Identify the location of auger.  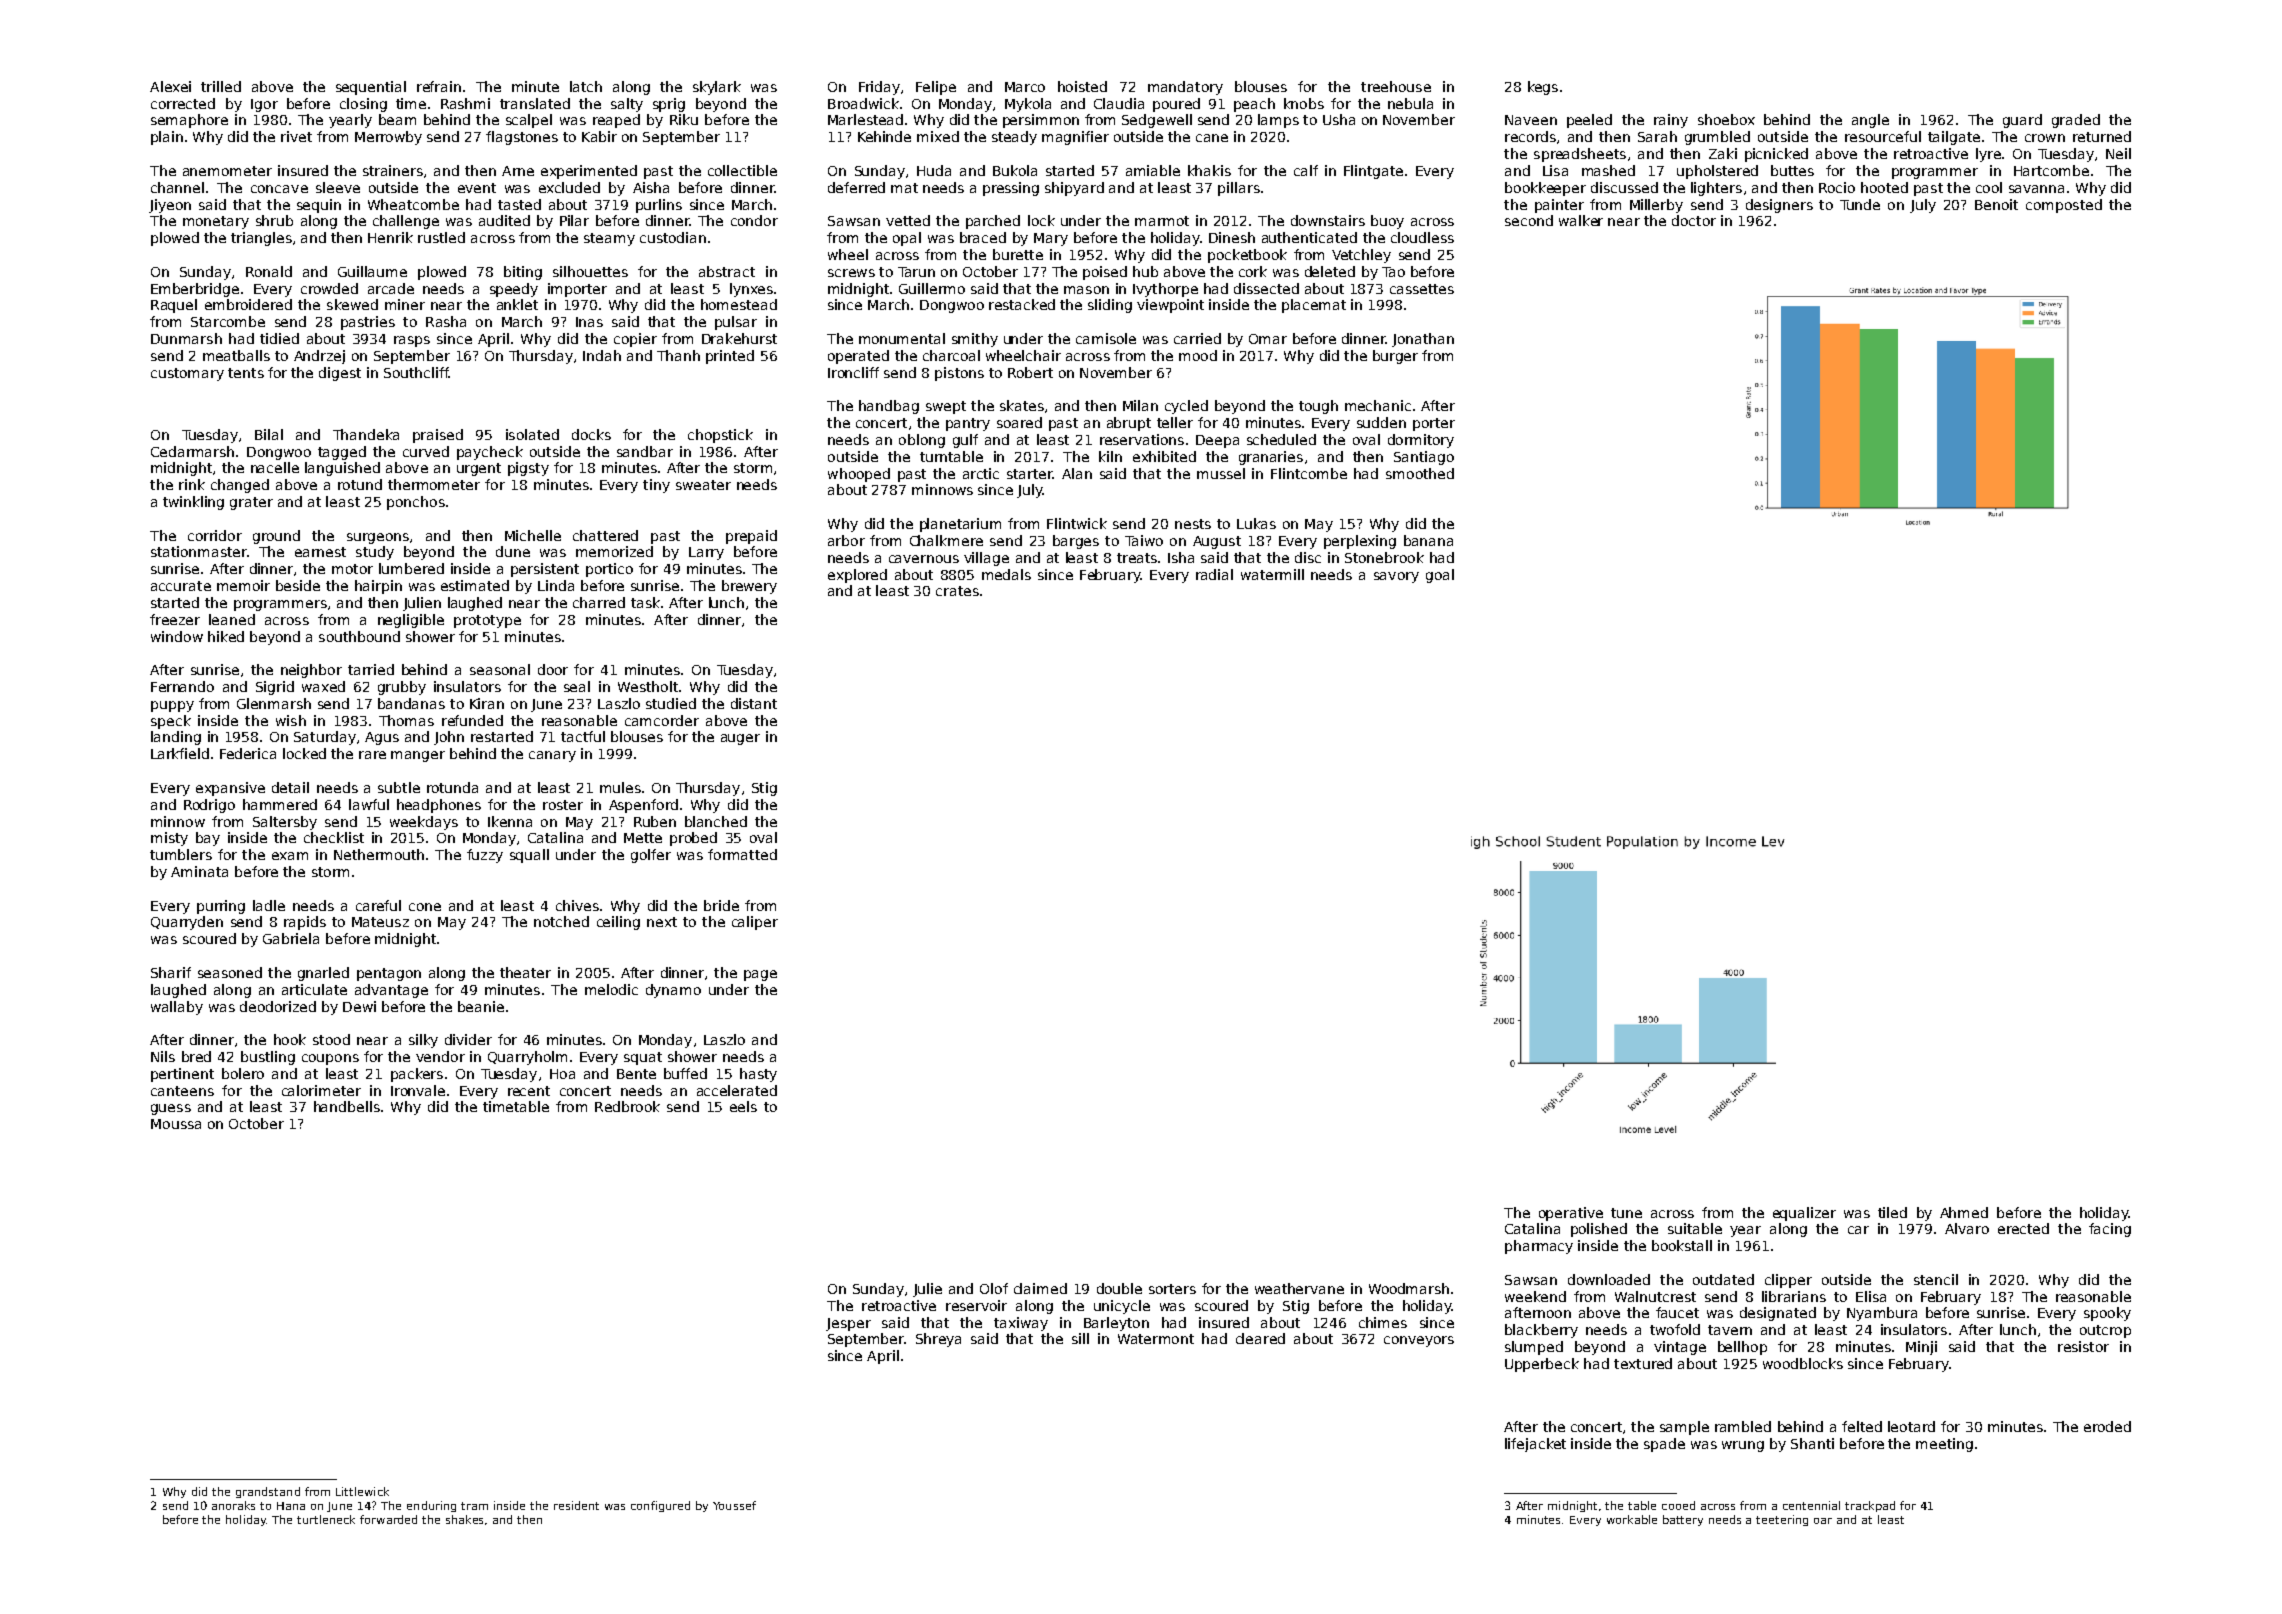
(740, 739).
